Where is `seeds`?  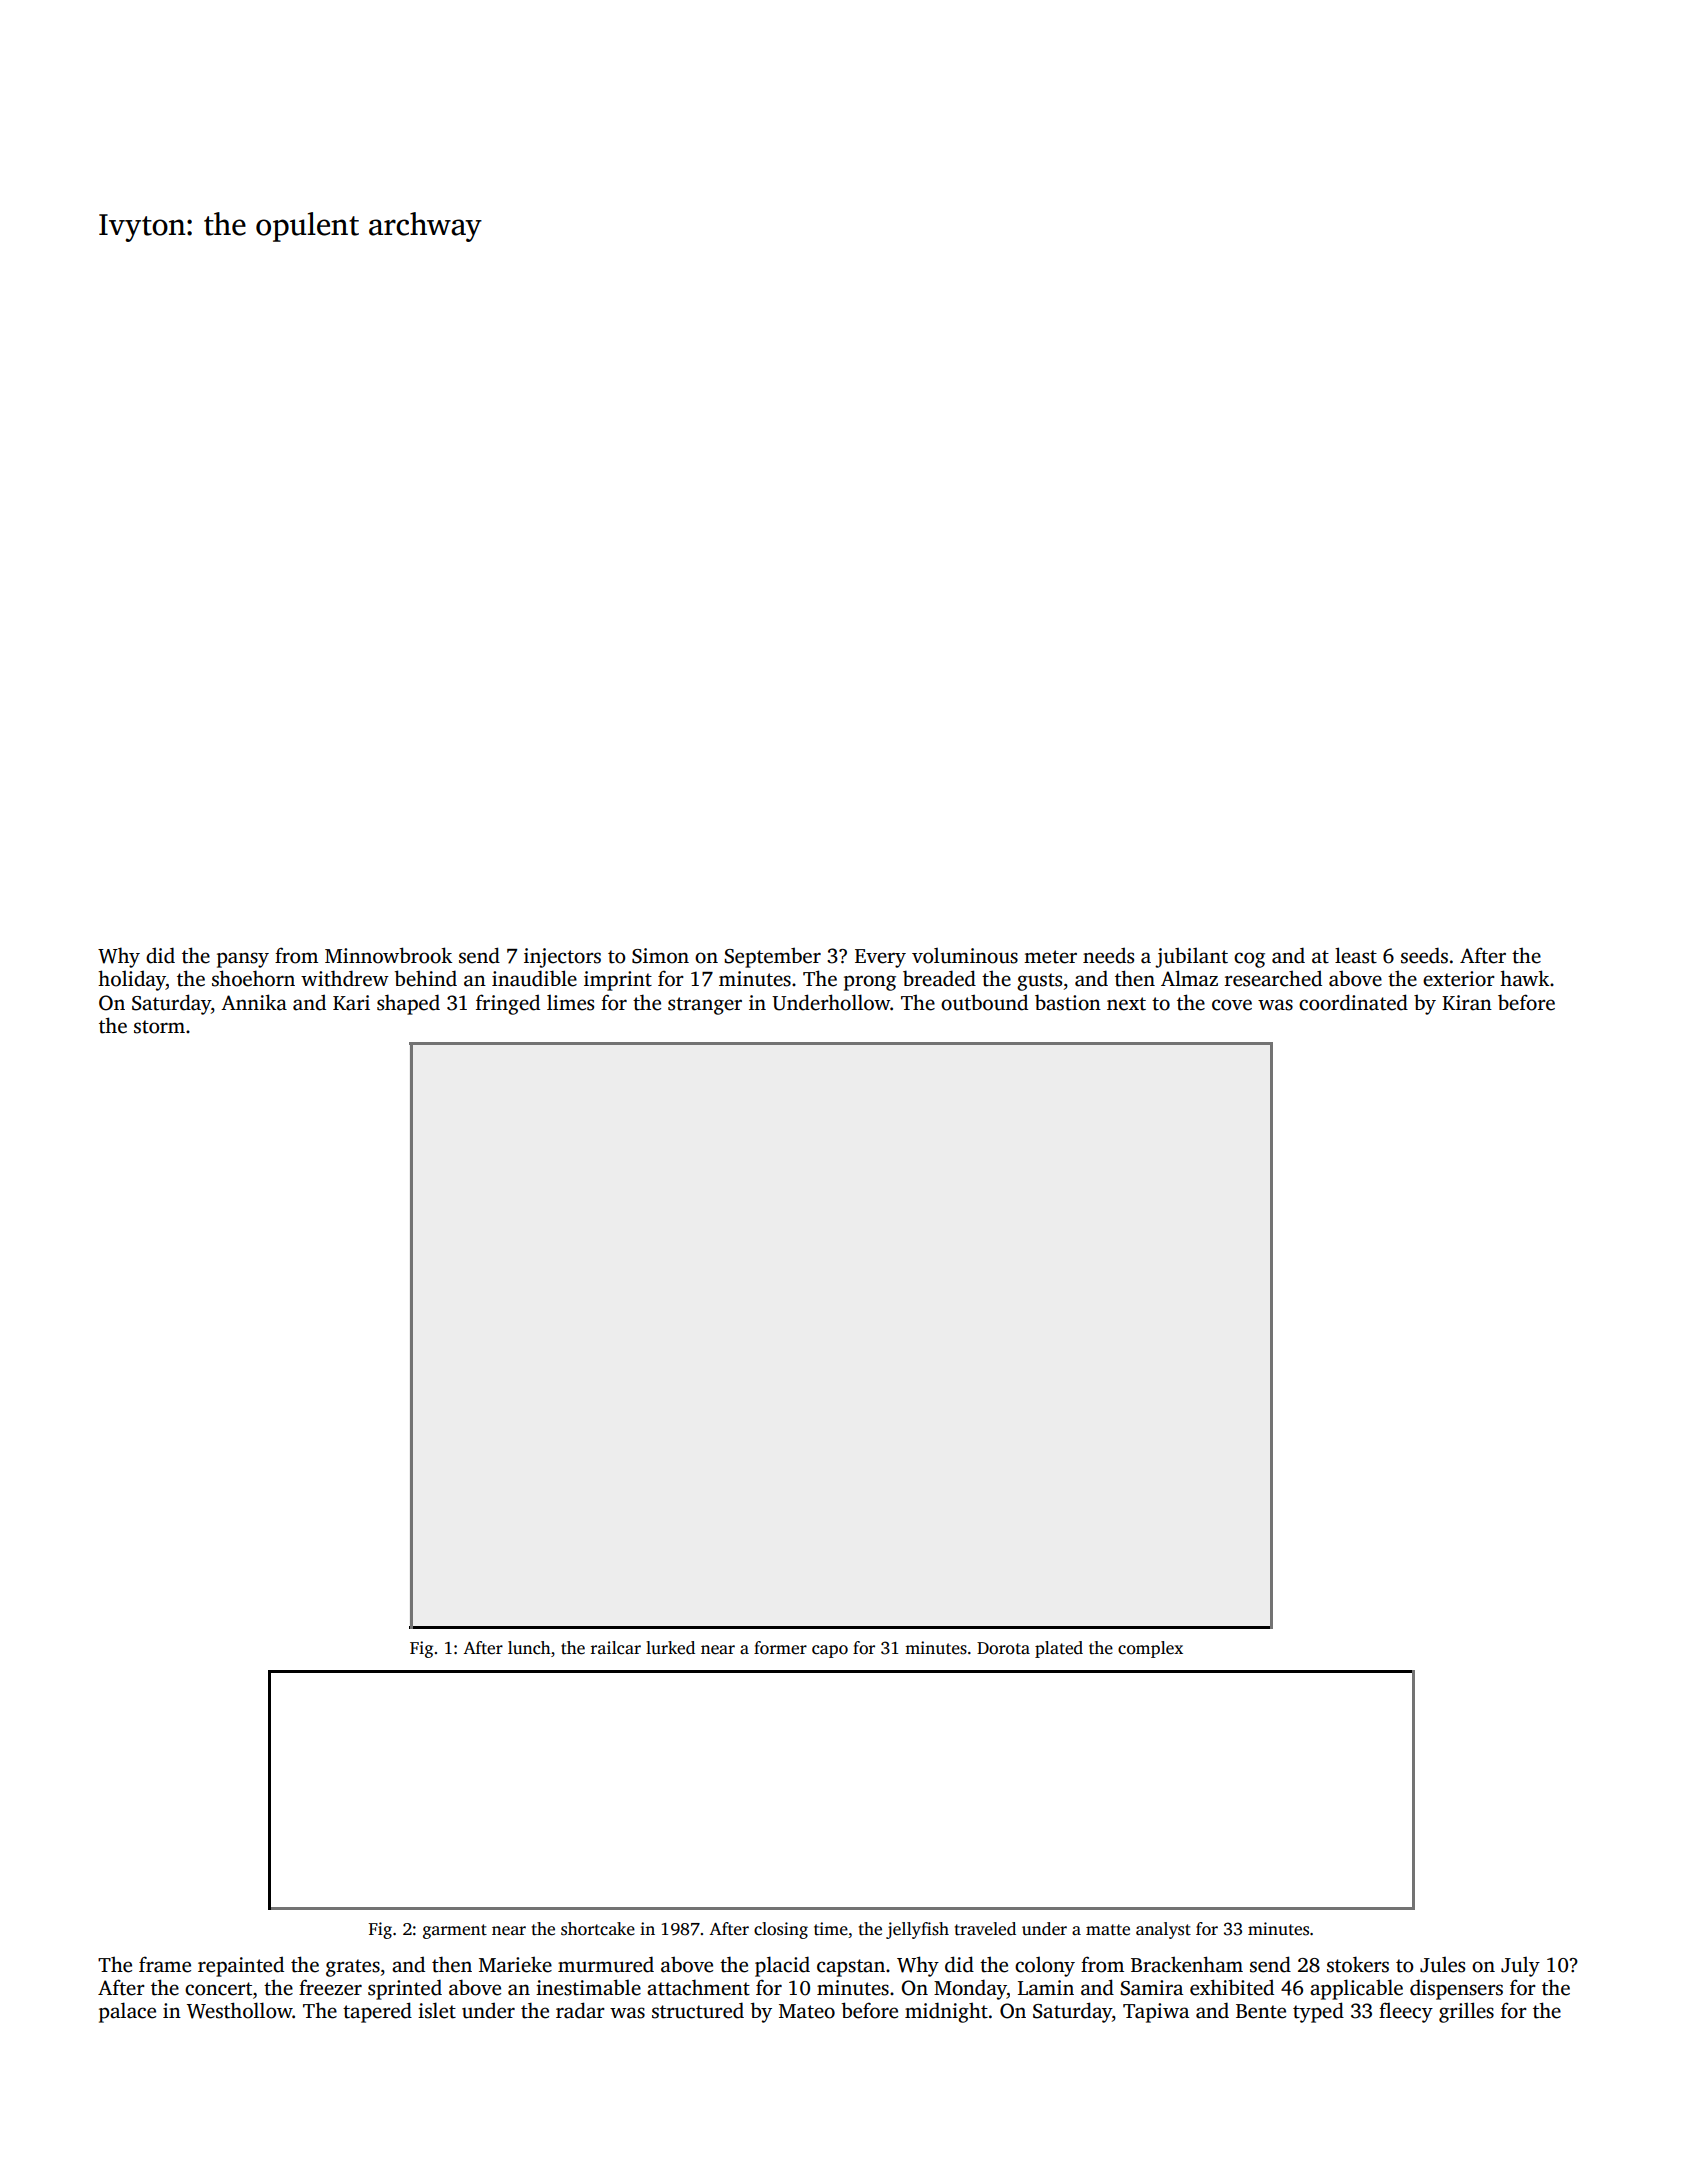 seeds is located at coordinates (1424, 955).
